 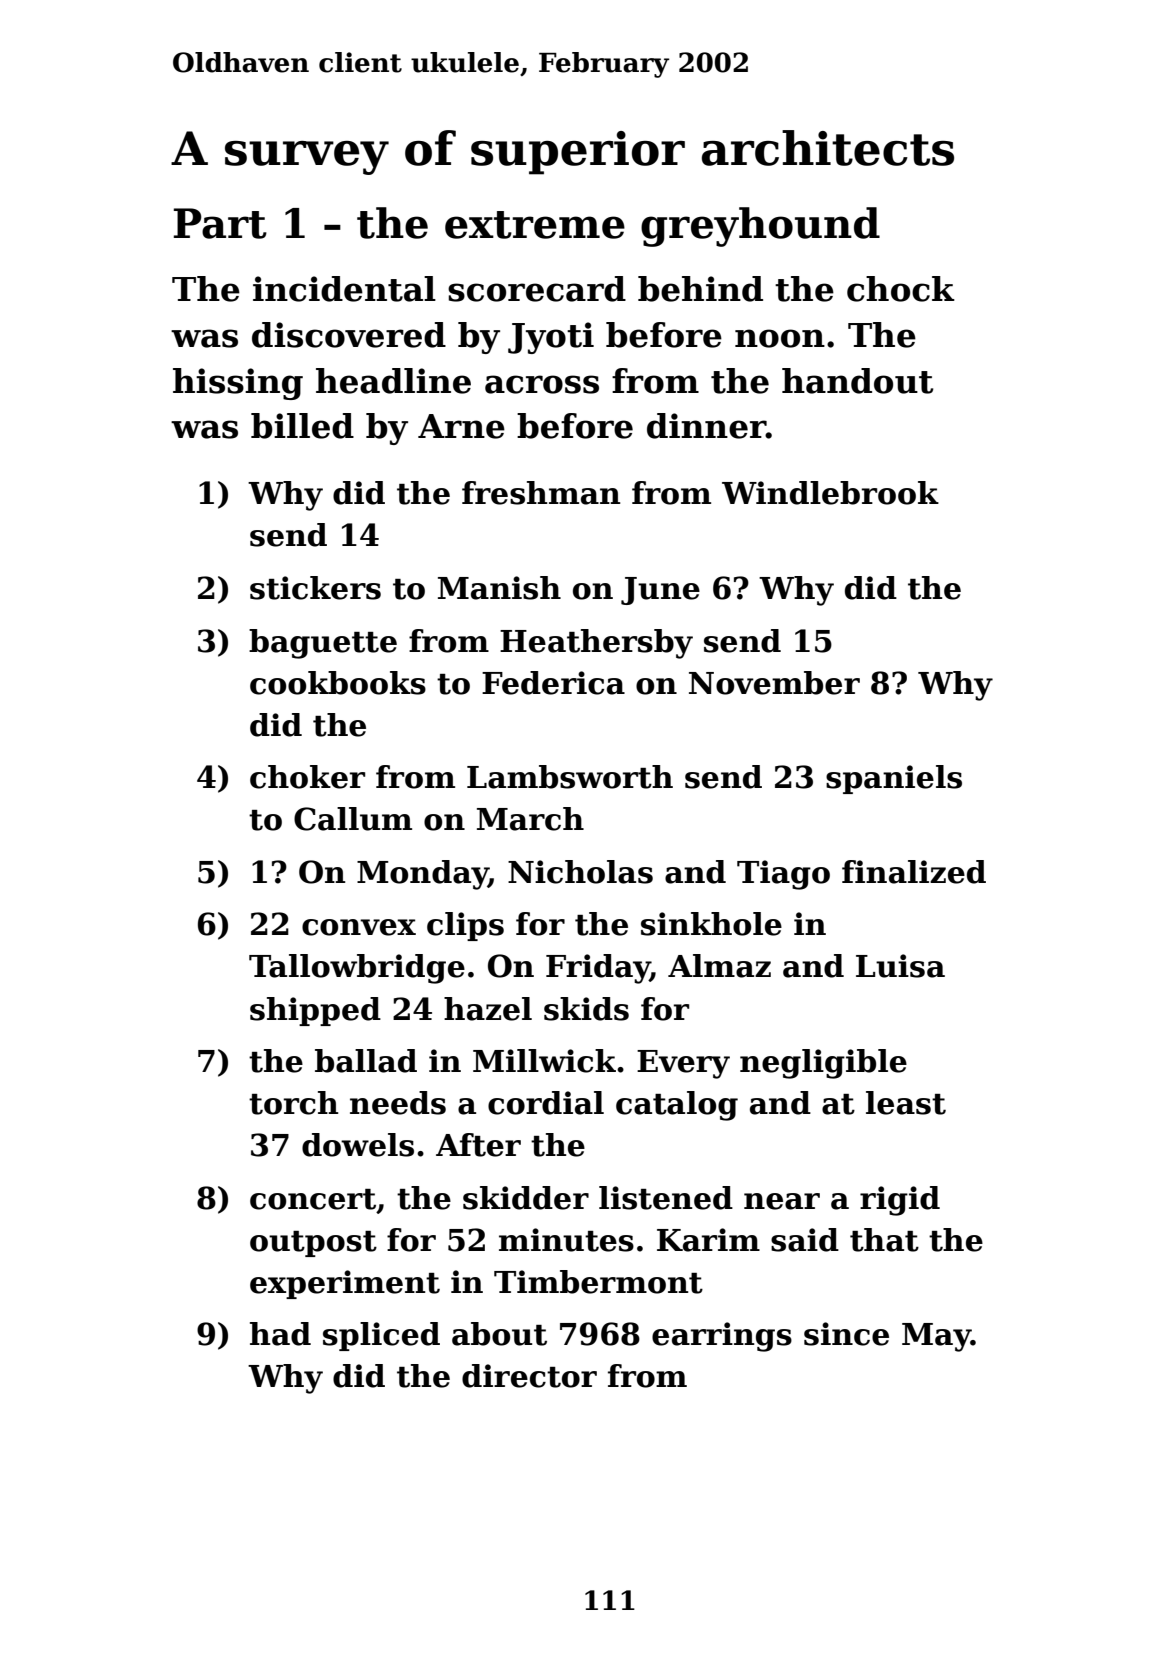 What do you see at coordinates (760, 227) in the document?
I see `greyhound` at bounding box center [760, 227].
